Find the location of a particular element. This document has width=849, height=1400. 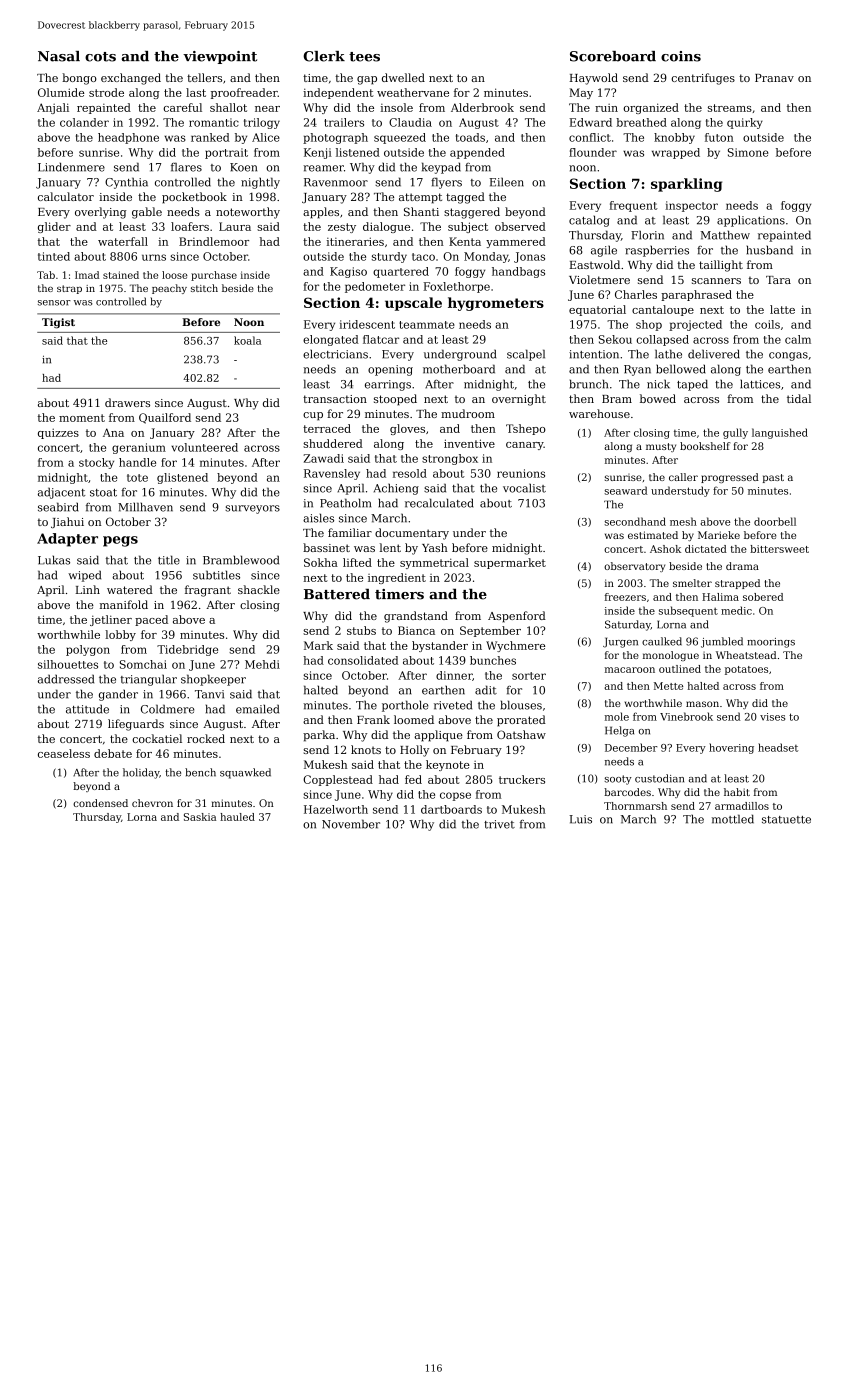

Pranav is located at coordinates (774, 78).
